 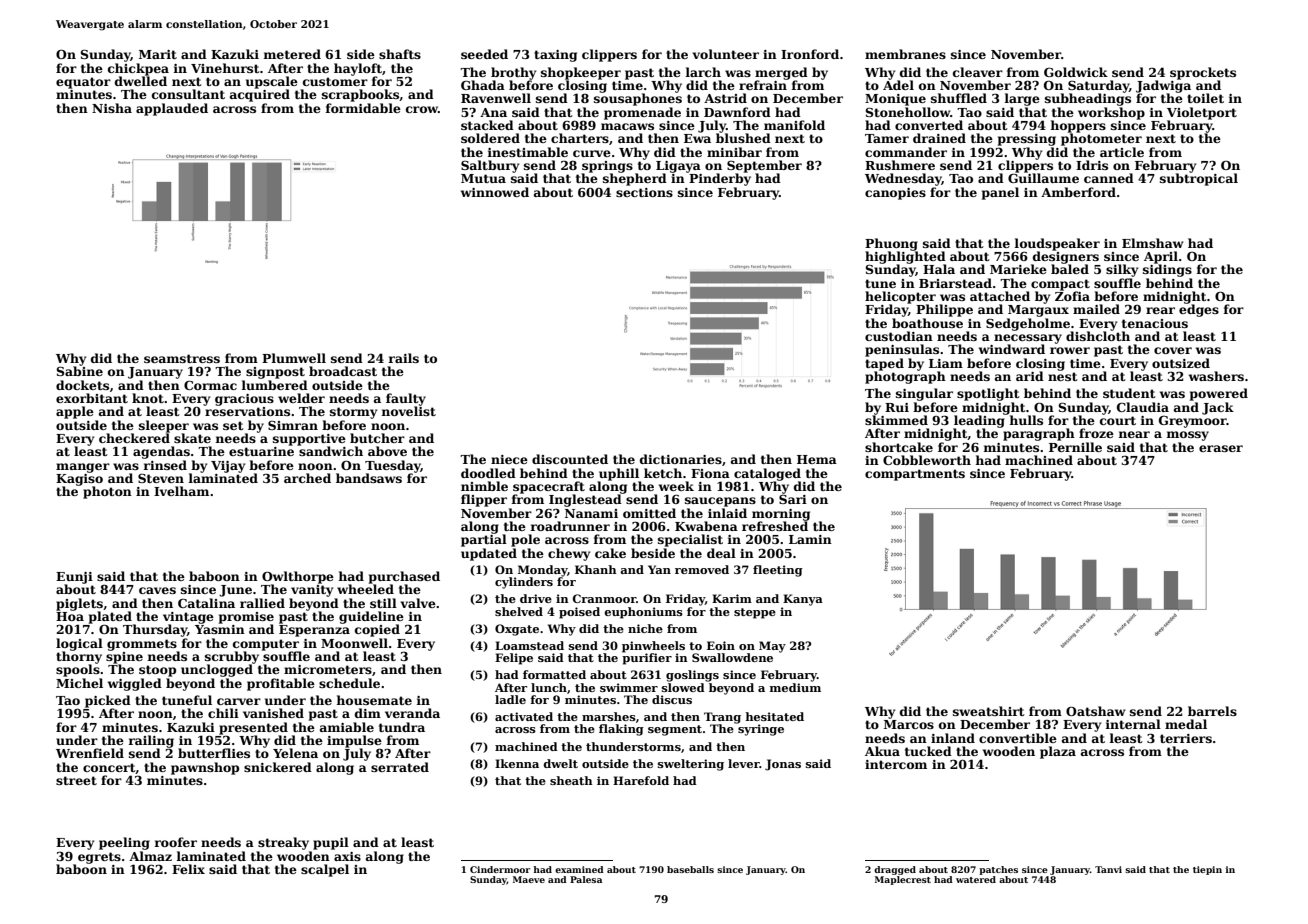 I want to click on rails, so click(x=404, y=358).
